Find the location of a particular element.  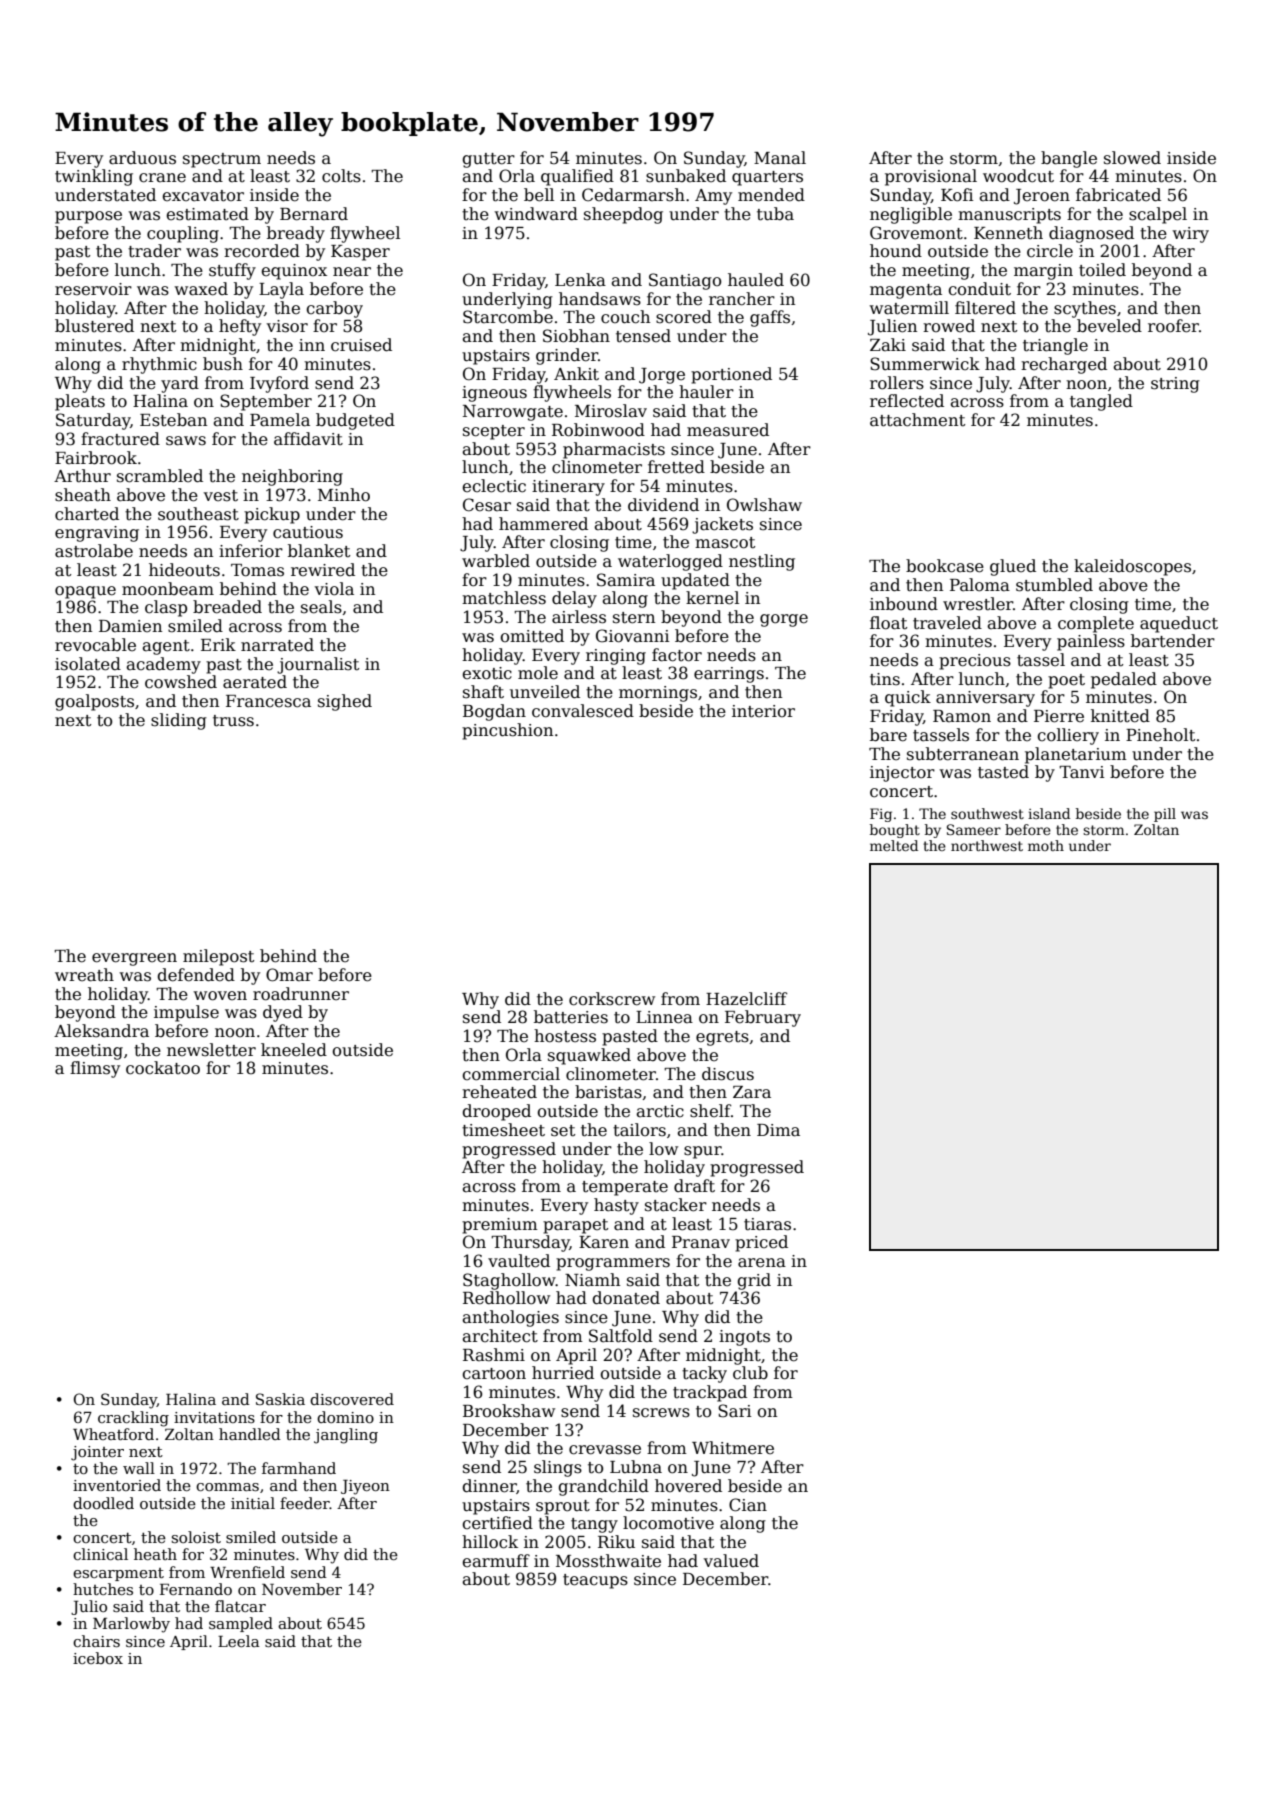

valued is located at coordinates (731, 1561).
